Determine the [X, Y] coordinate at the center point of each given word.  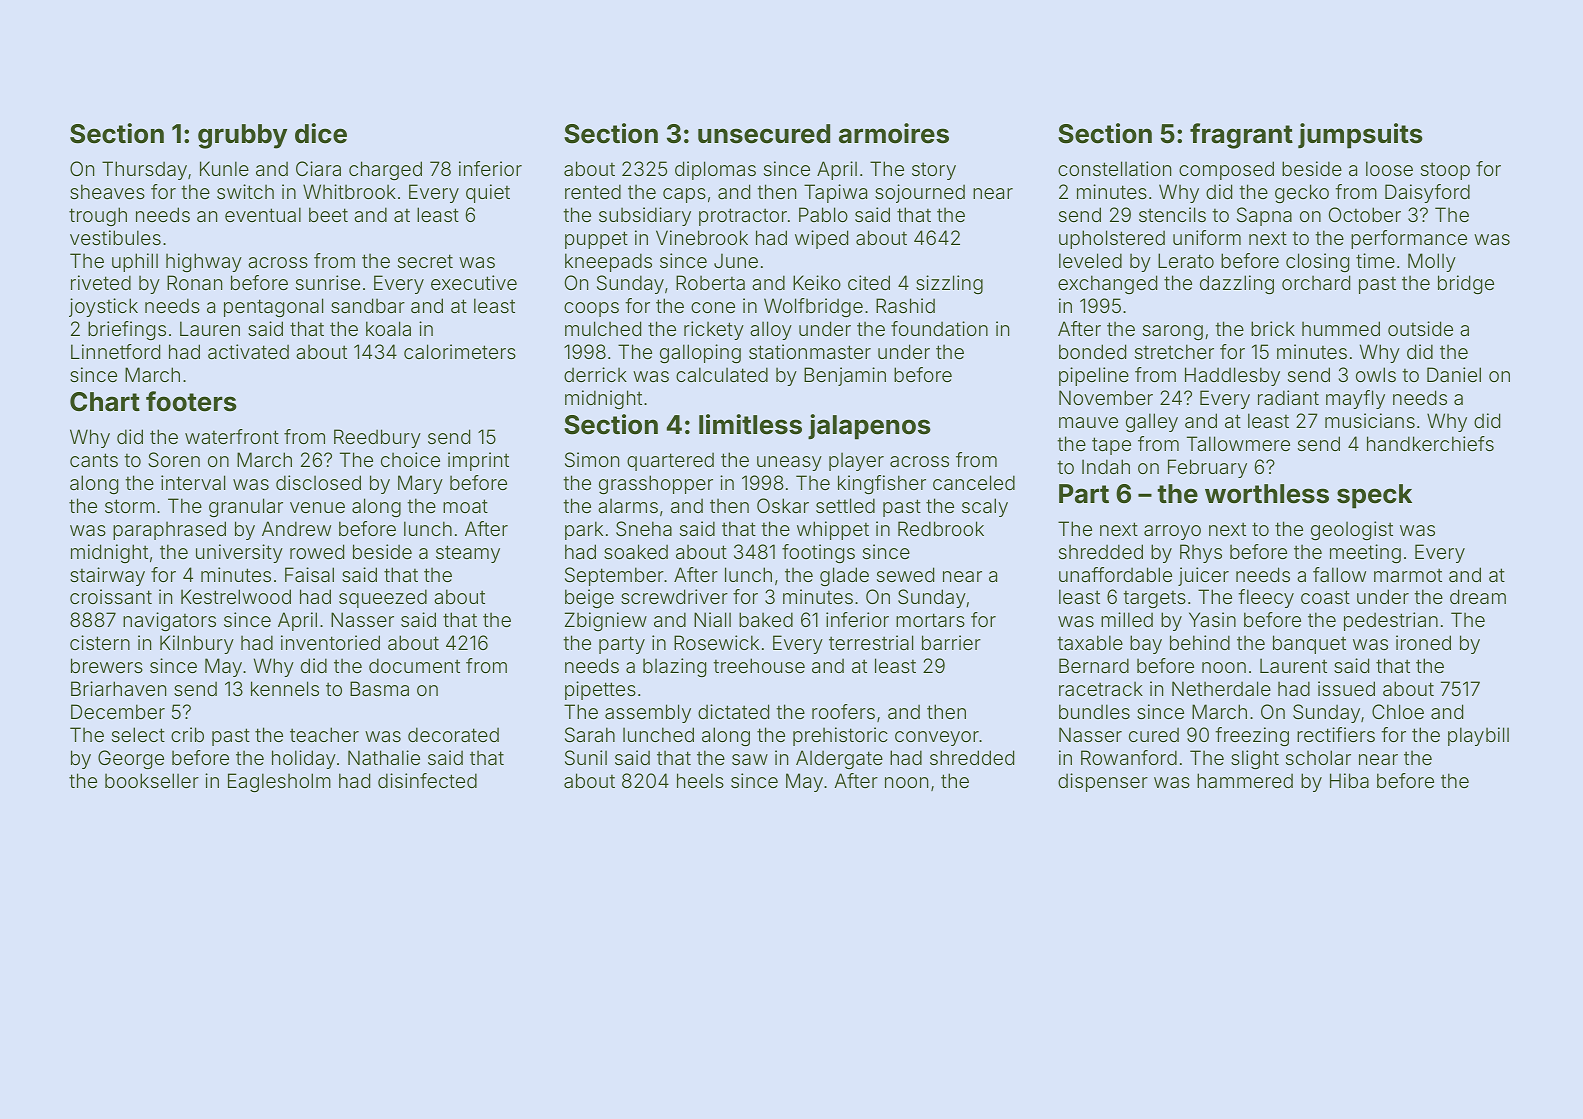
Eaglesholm [279, 782]
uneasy [789, 463]
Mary [420, 484]
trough [98, 216]
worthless [1267, 494]
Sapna [1264, 216]
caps [684, 195]
